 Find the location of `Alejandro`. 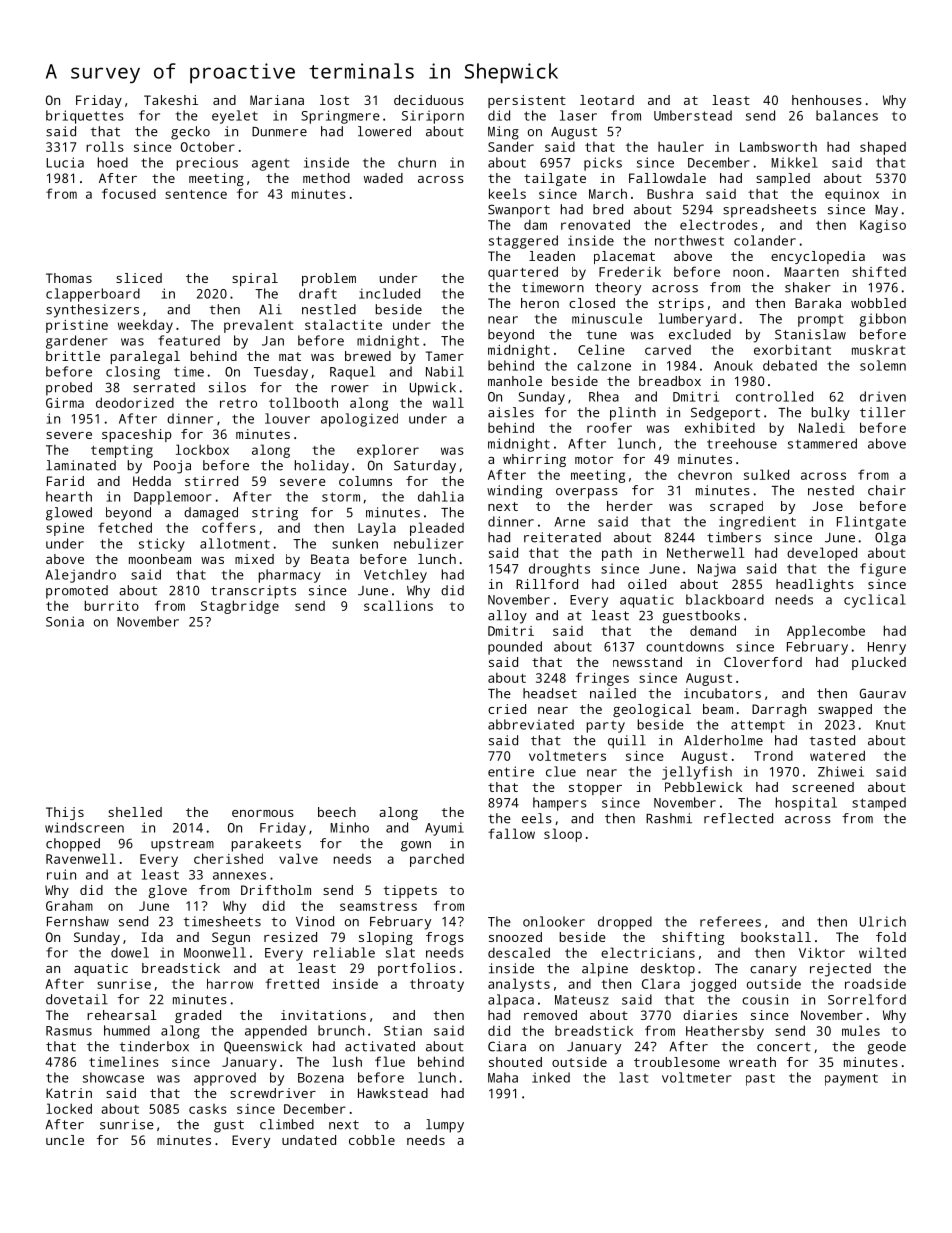

Alejandro is located at coordinates (81, 576).
